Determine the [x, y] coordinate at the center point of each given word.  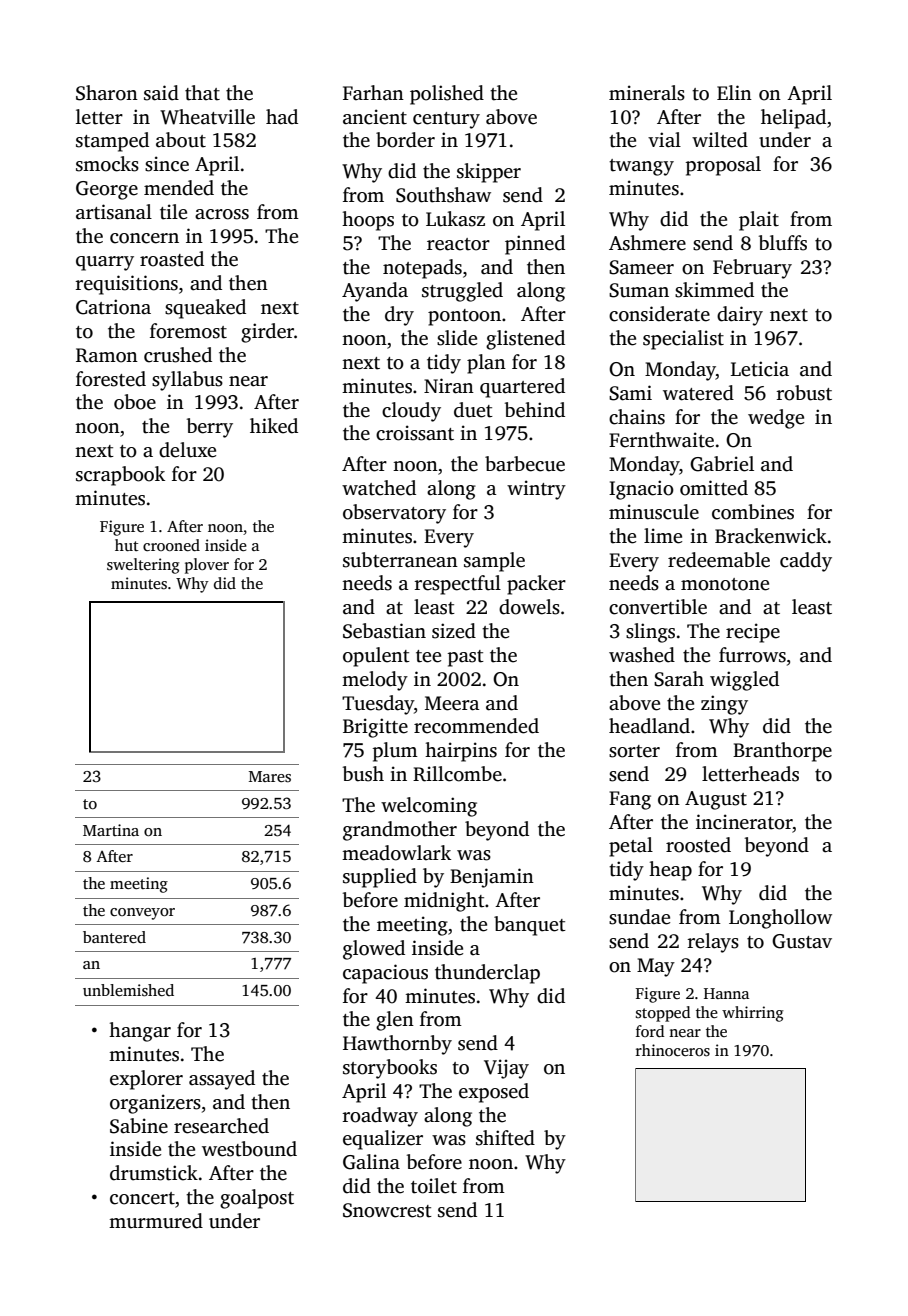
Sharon [107, 93]
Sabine [139, 1126]
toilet [434, 1186]
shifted [505, 1138]
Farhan [373, 93]
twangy [641, 167]
